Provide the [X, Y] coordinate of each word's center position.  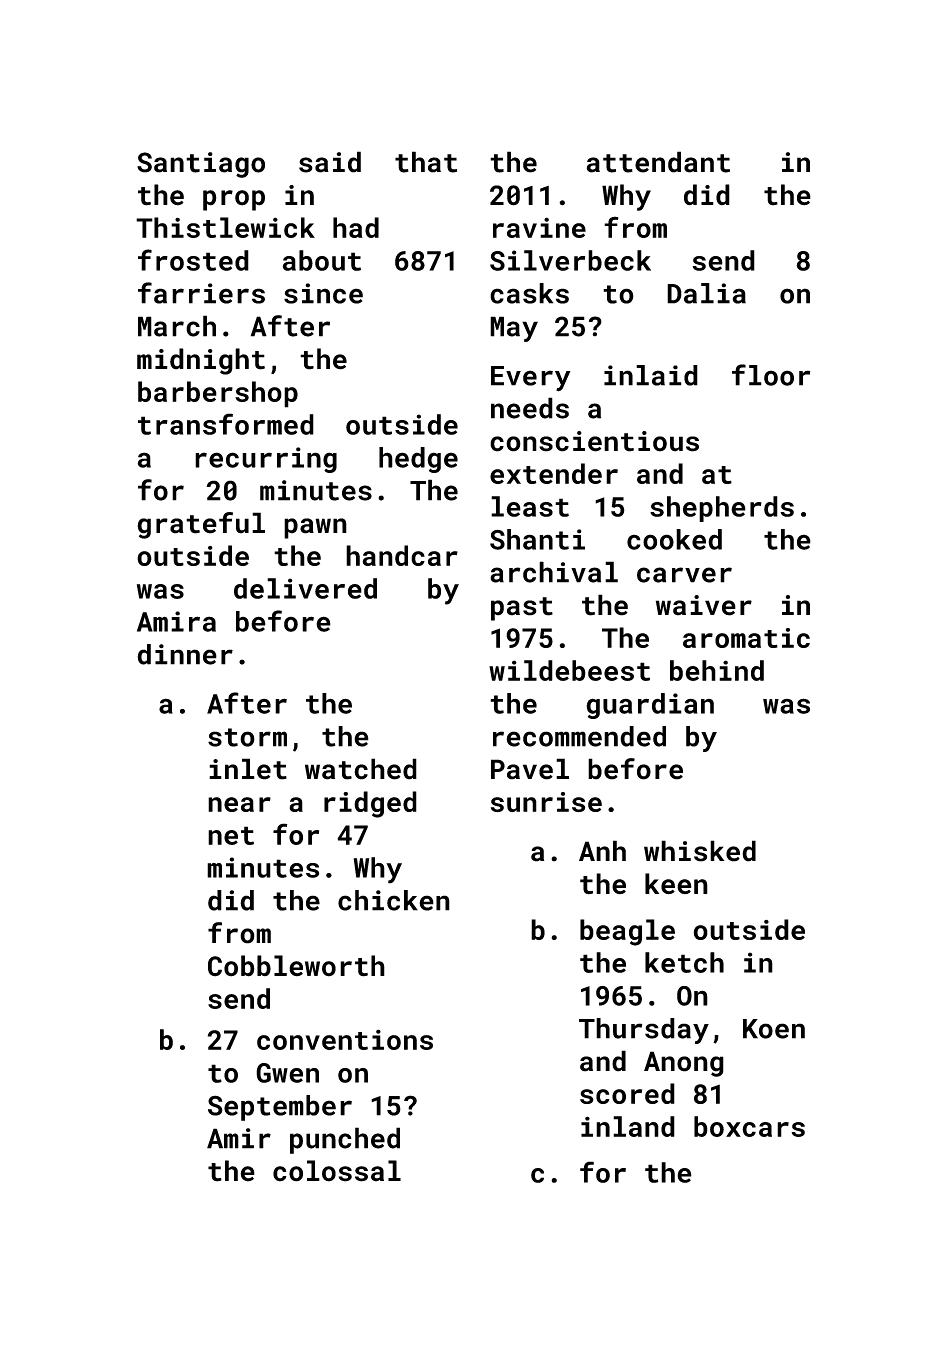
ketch [684, 962]
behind [717, 670]
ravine [539, 227]
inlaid [651, 375]
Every [531, 379]
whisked [700, 851]
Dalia [706, 293]
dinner [185, 654]
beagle [627, 932]
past [522, 609]
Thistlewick [225, 227]
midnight [201, 361]
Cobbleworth [296, 966]
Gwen [287, 1073]
